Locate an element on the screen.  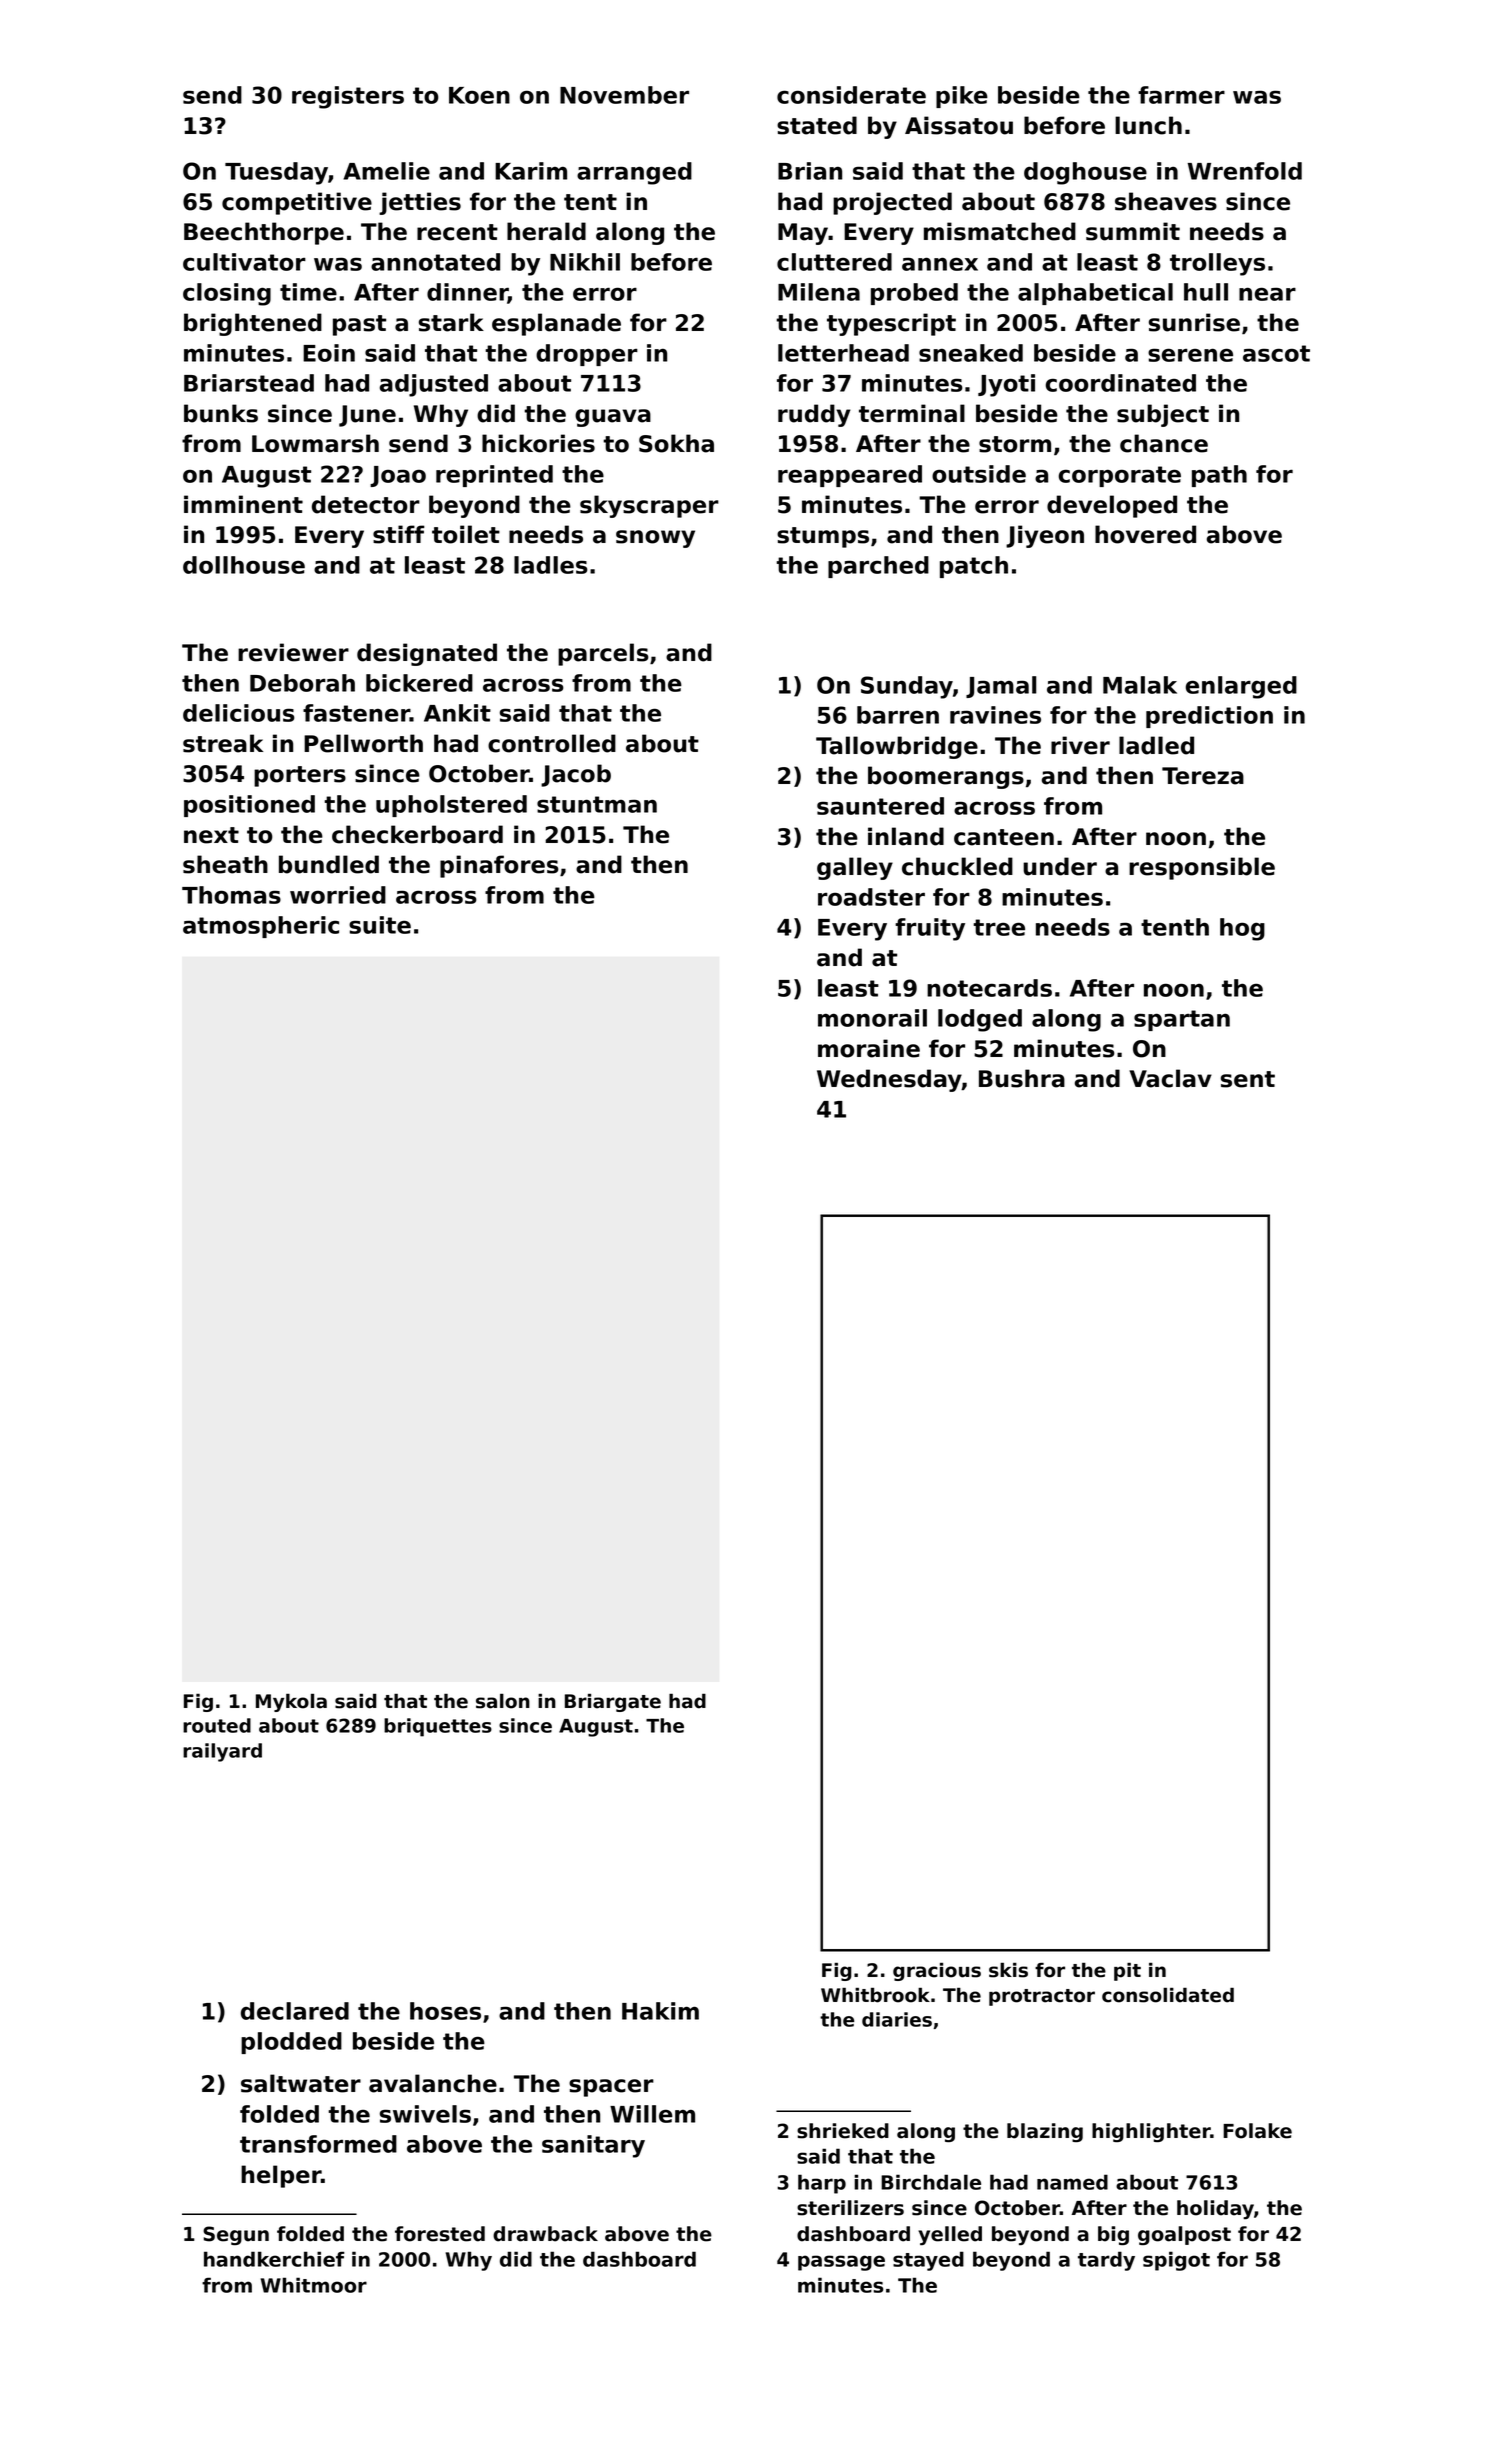
pike is located at coordinates (962, 97).
